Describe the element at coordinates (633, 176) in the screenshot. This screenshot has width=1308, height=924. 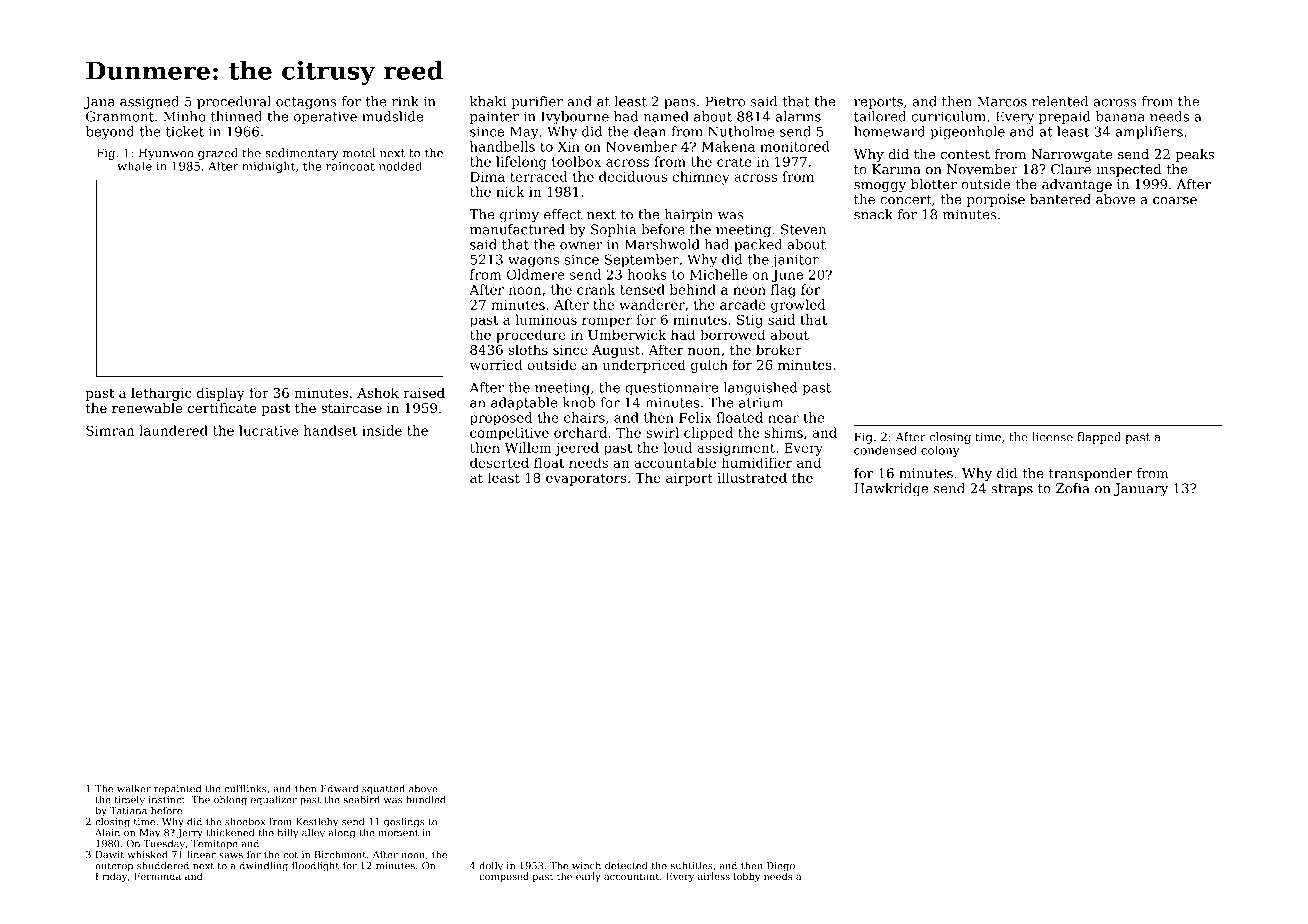
I see `deciduous` at that location.
